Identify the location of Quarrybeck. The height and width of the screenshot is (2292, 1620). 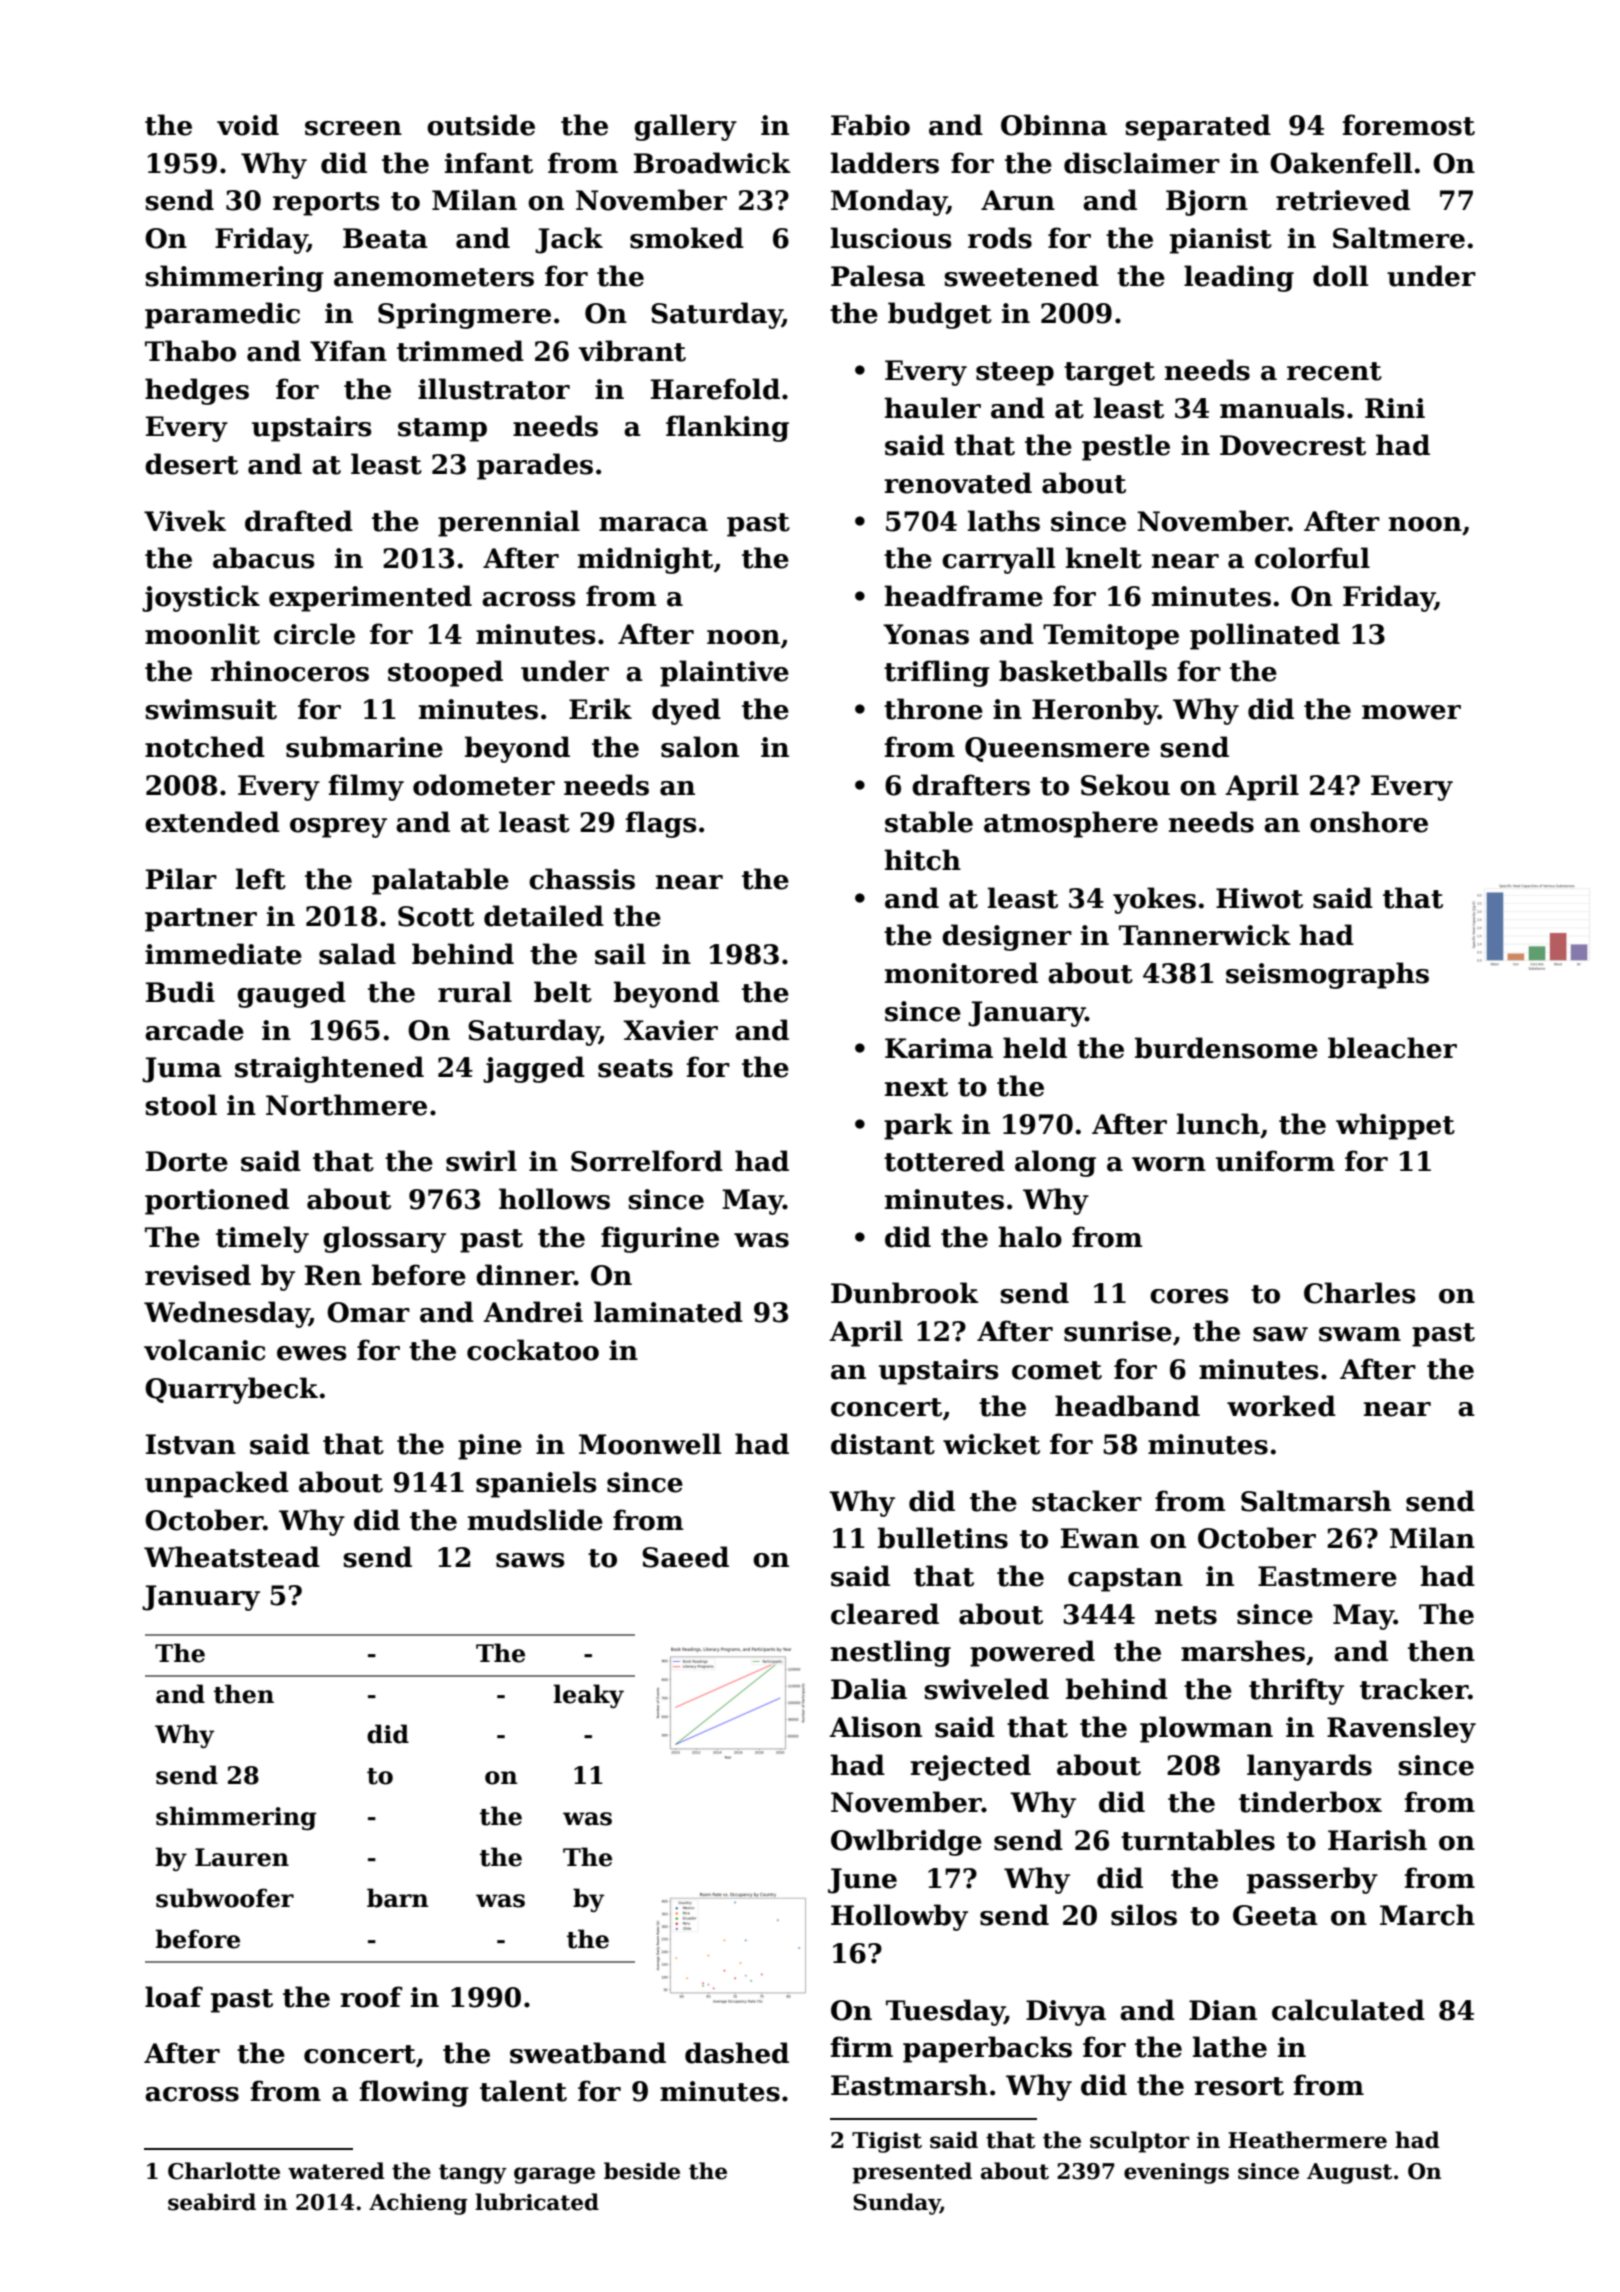
(231, 1390).
